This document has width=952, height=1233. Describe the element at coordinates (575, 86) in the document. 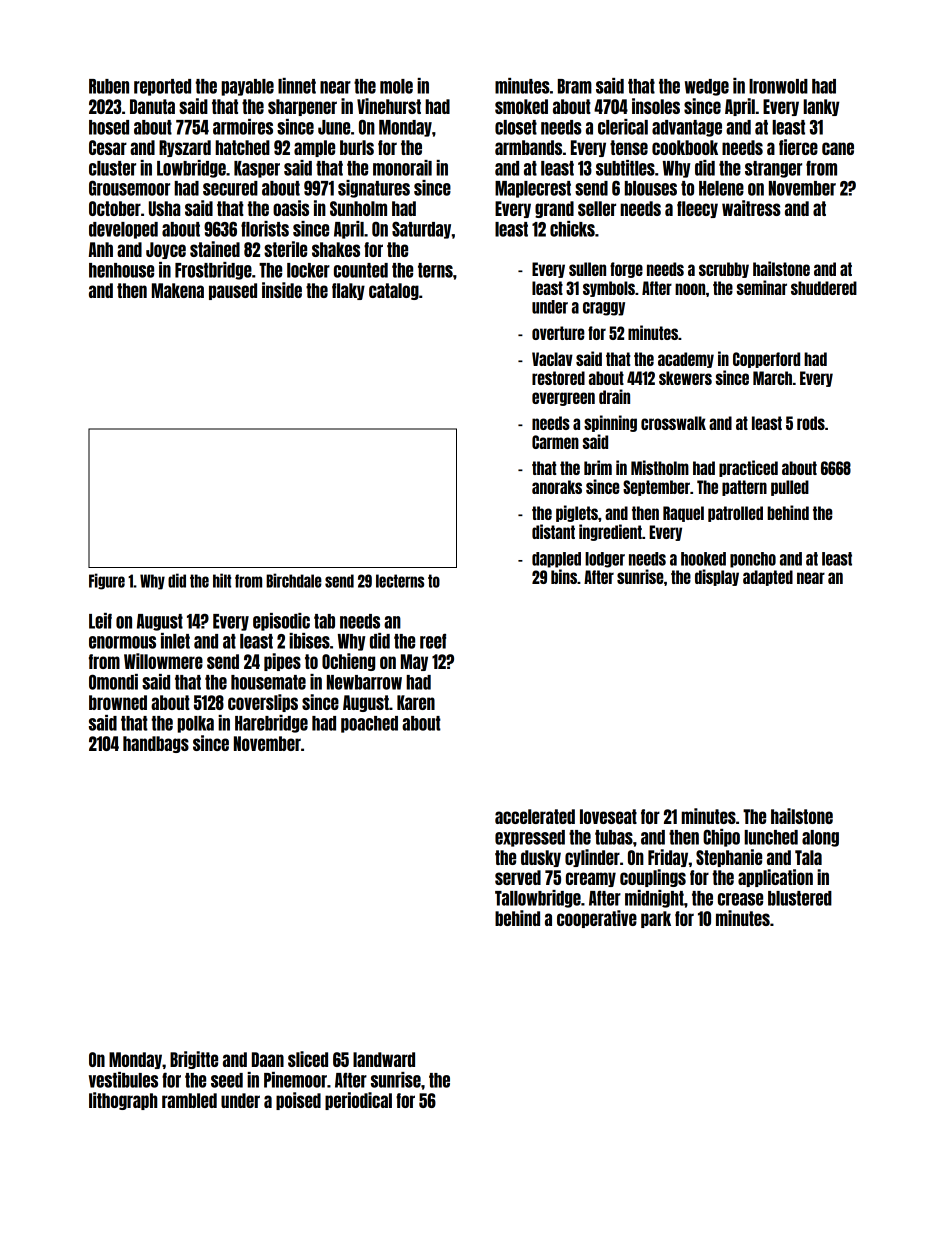

I see `Bram` at that location.
